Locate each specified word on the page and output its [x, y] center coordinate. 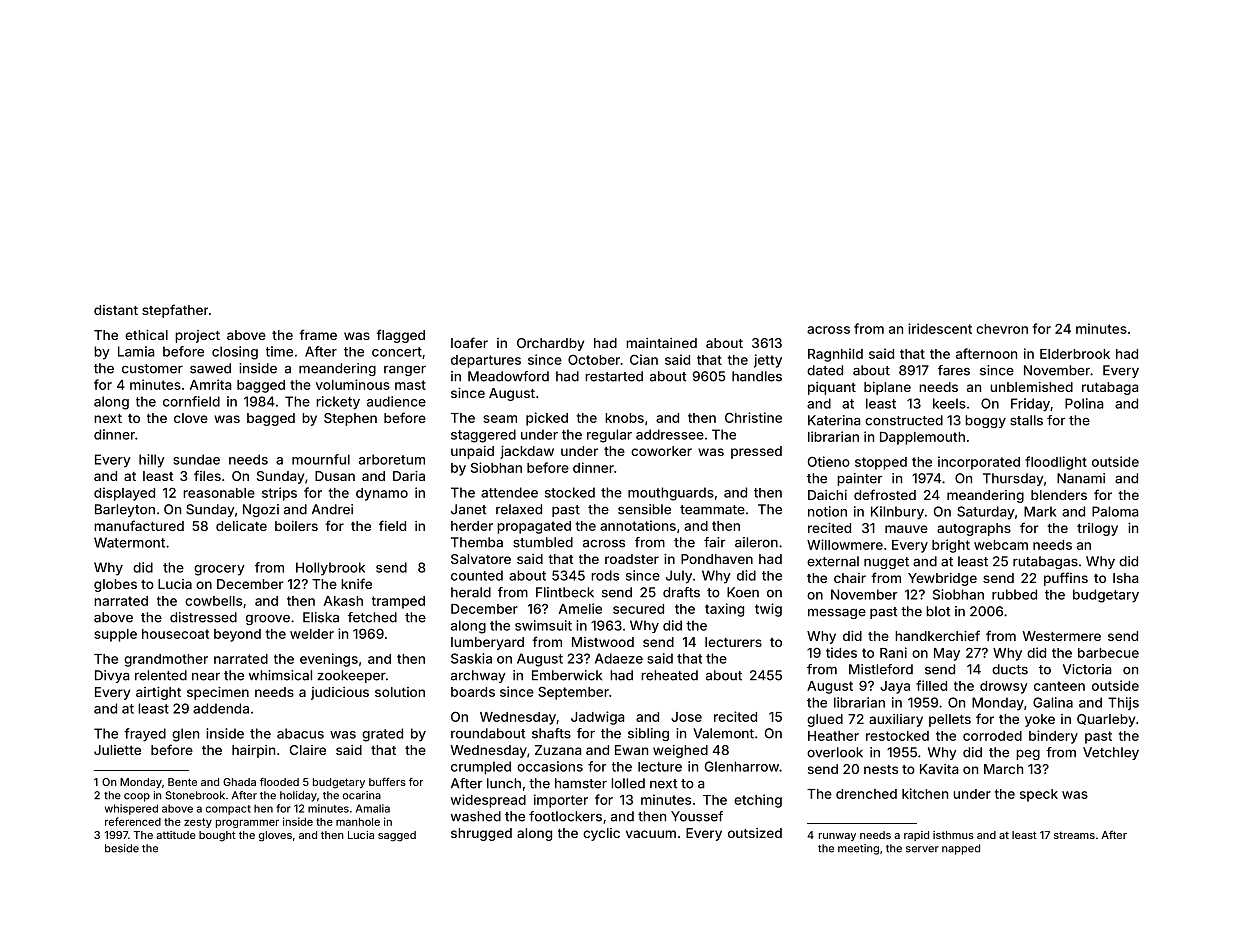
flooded [279, 781]
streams [1074, 835]
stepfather [175, 311]
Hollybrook [330, 569]
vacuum [651, 834]
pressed [756, 452]
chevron [1002, 329]
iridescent [940, 328]
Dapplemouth [922, 438]
